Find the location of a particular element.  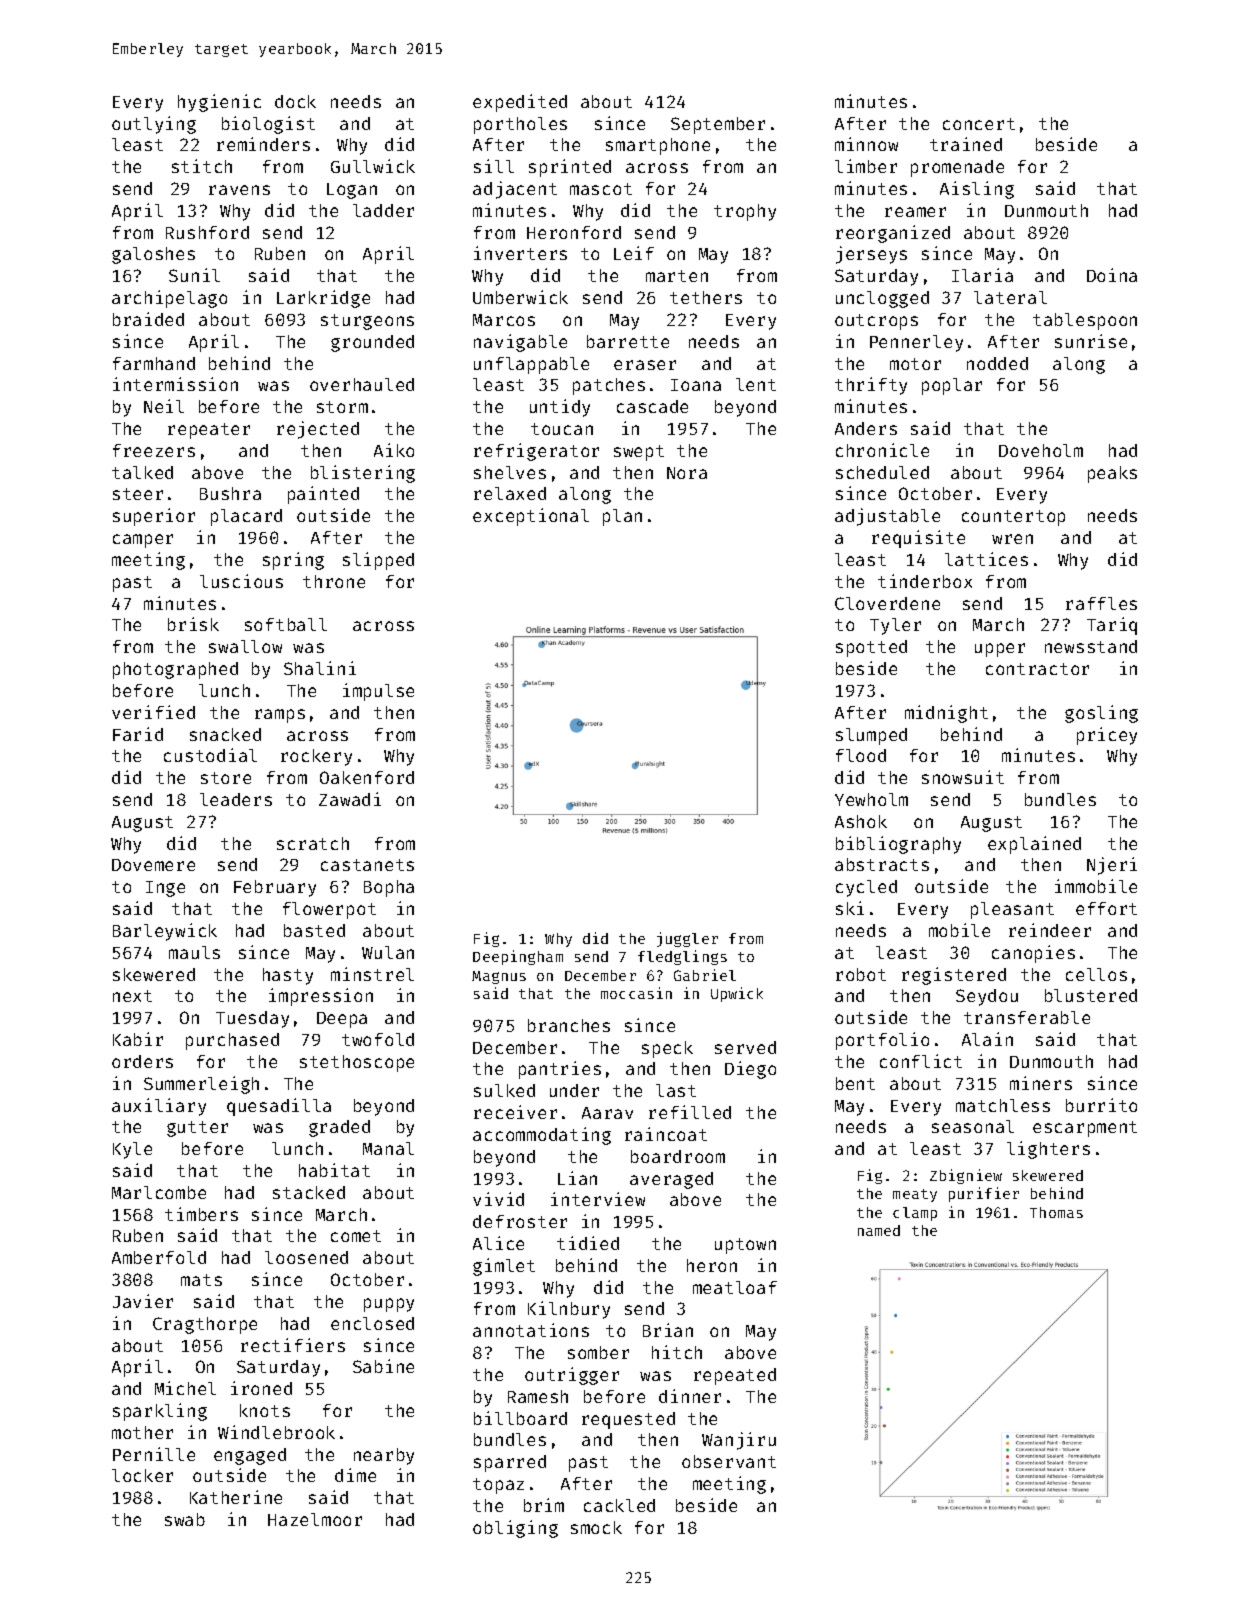

juggler is located at coordinates (687, 939).
